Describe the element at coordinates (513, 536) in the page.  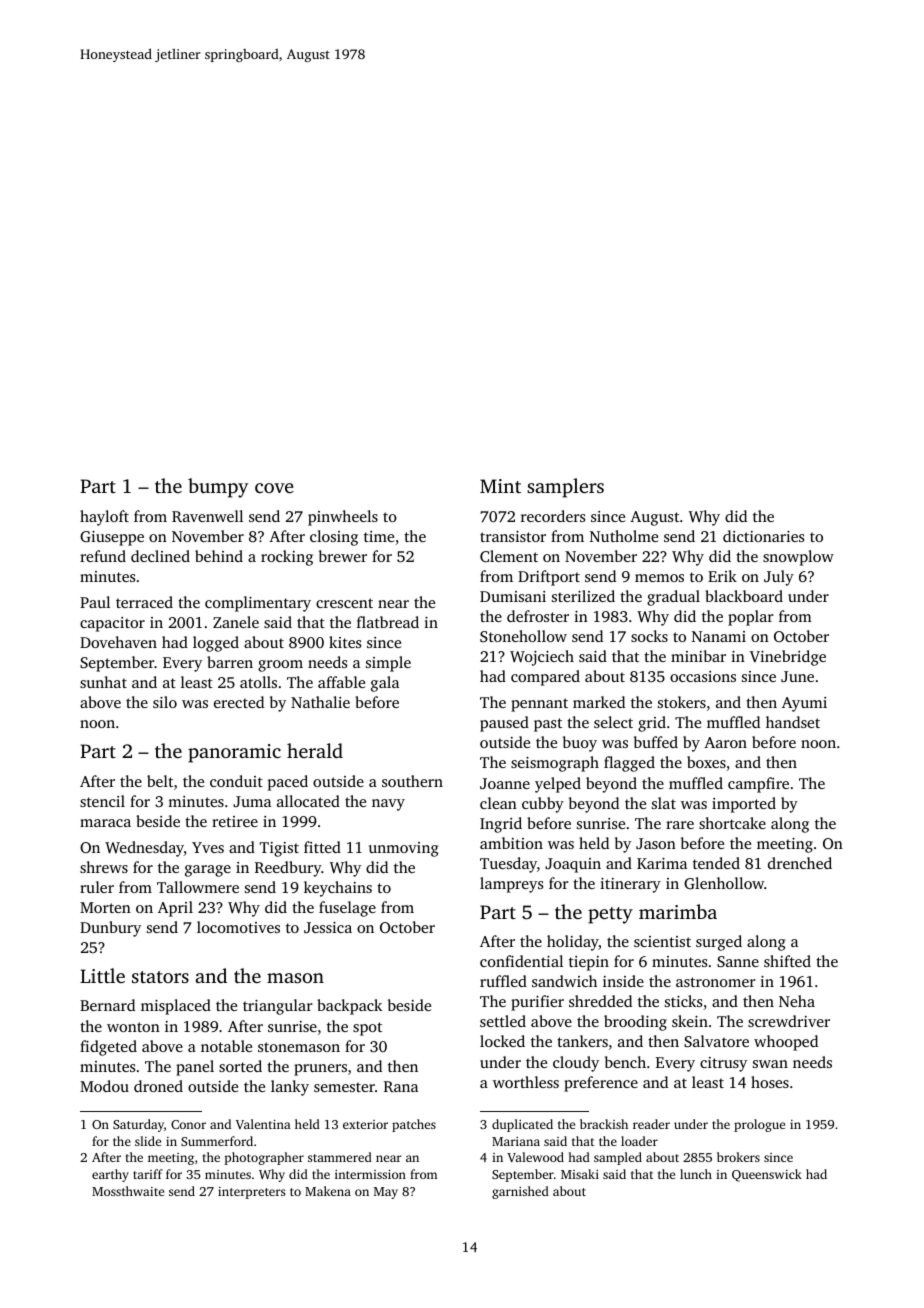
I see `transistor` at that location.
